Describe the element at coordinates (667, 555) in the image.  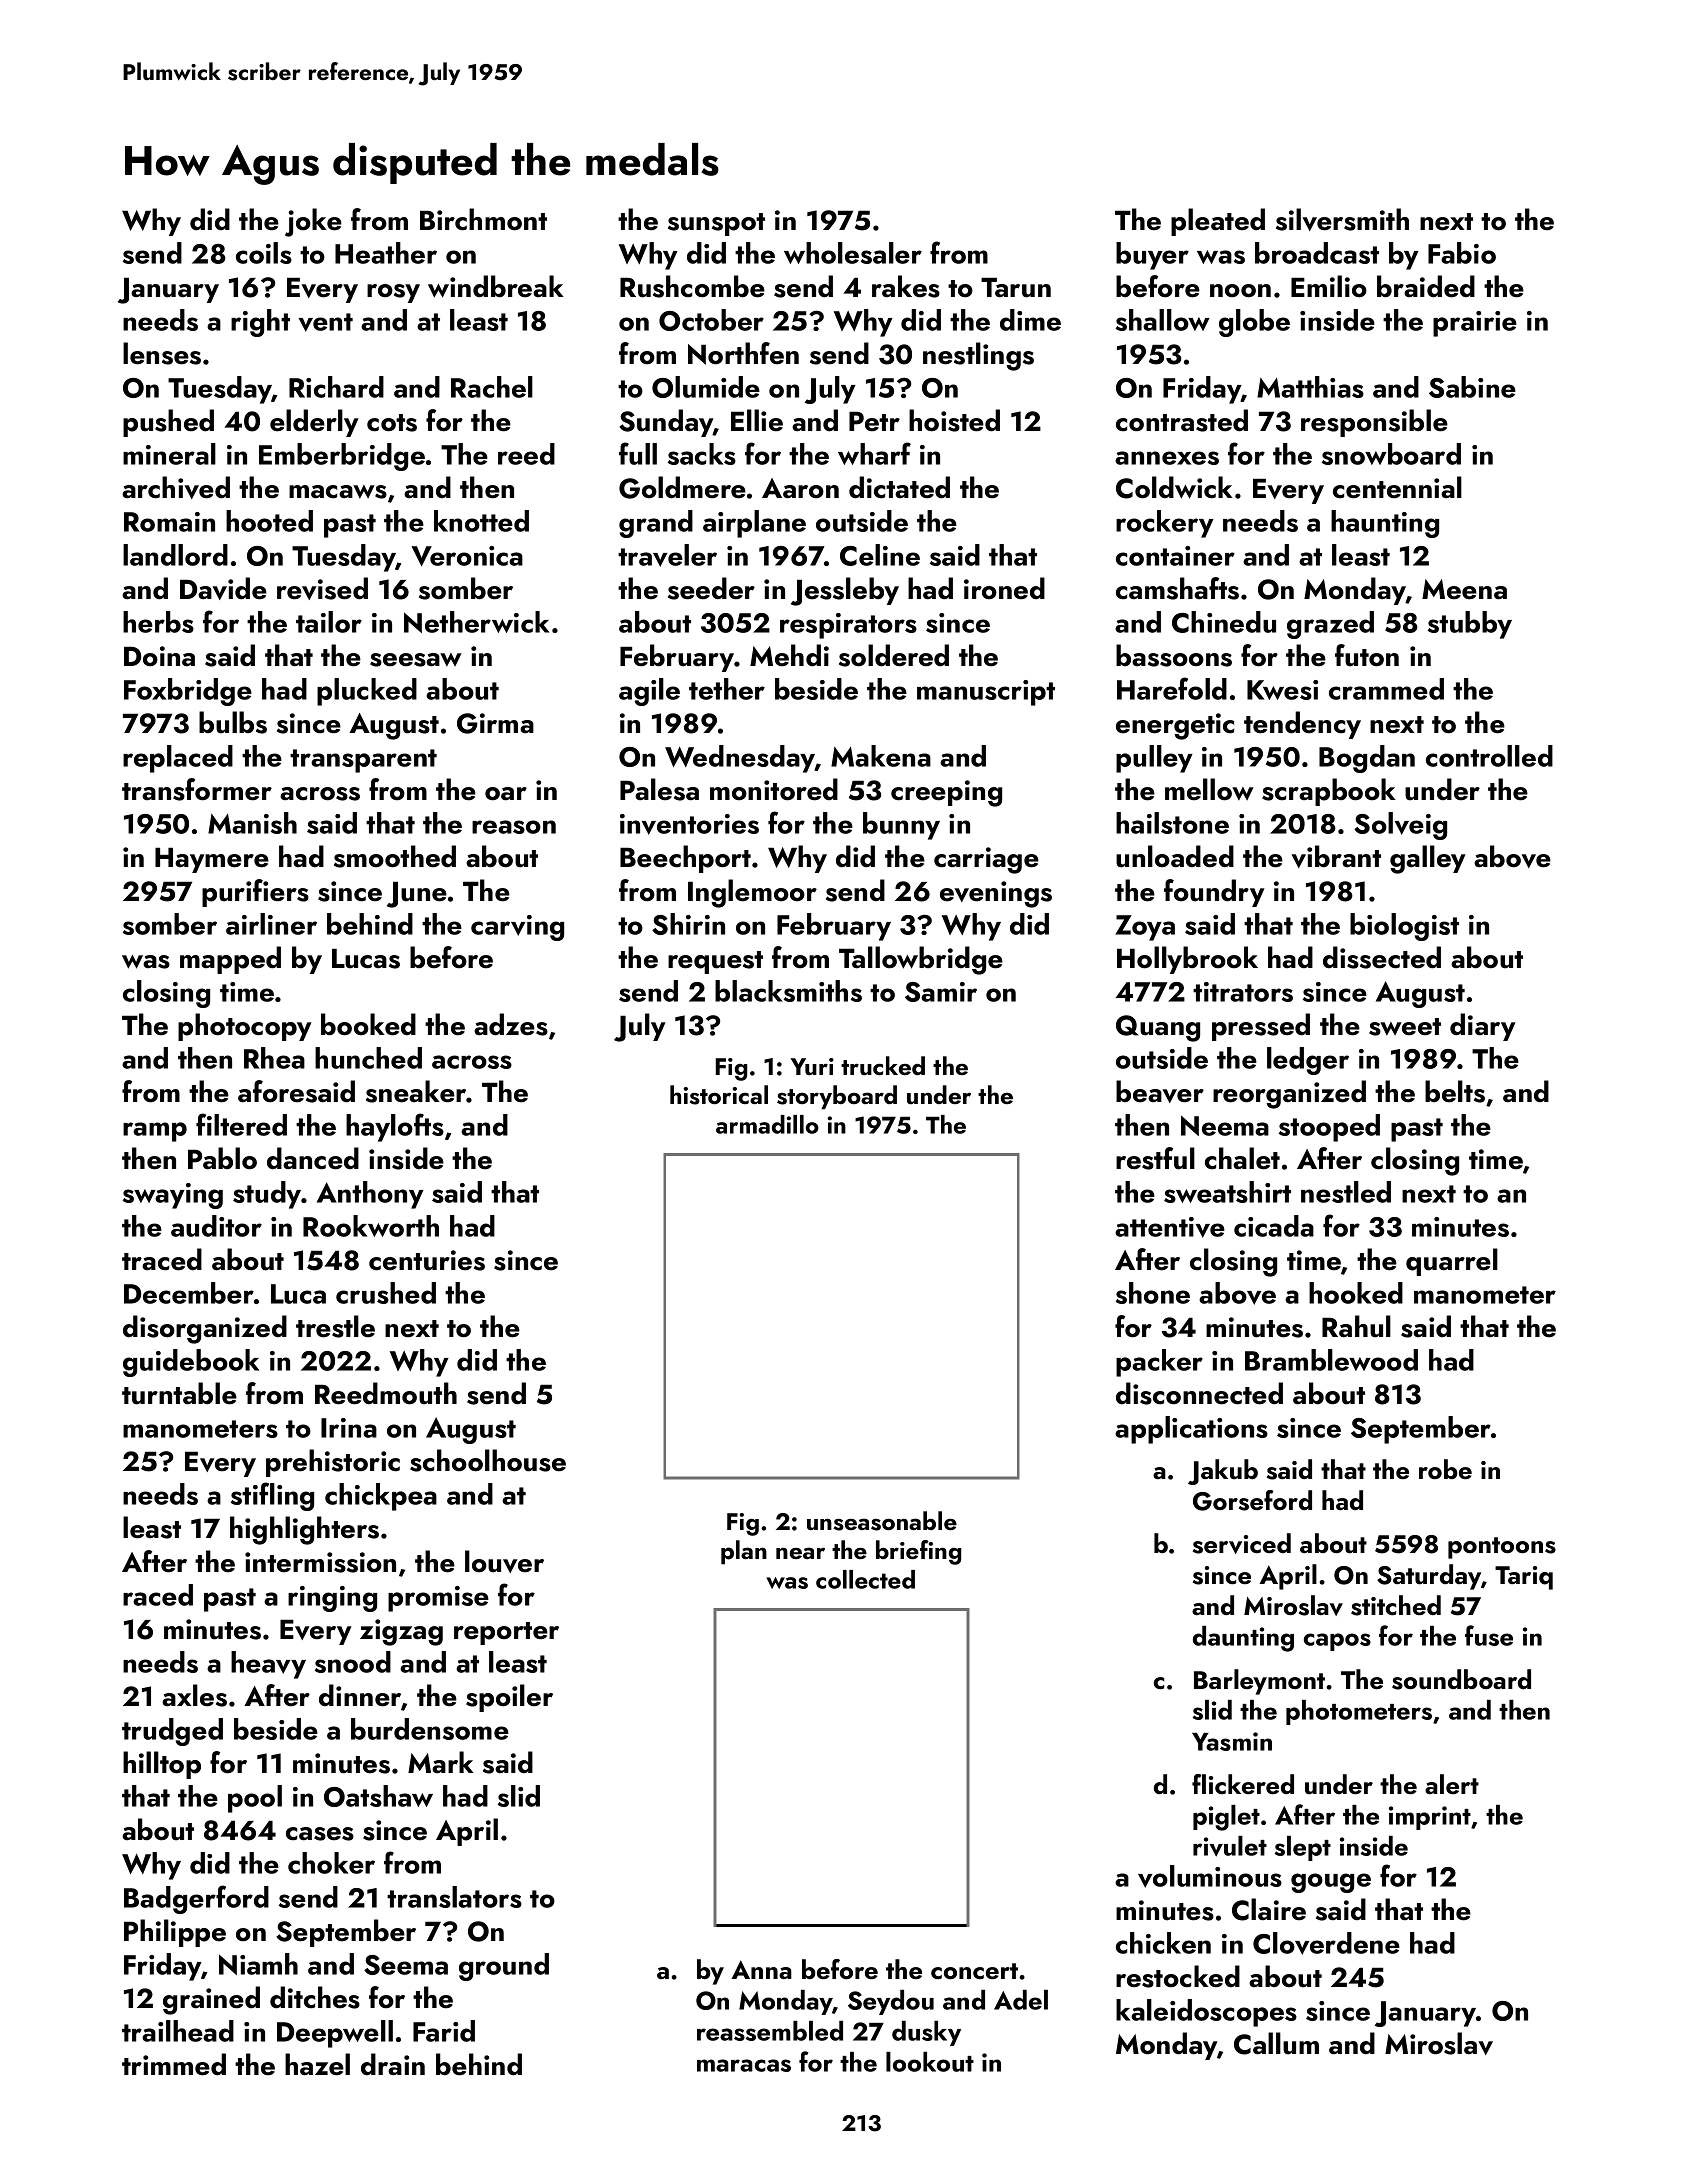
I see `traveler` at that location.
